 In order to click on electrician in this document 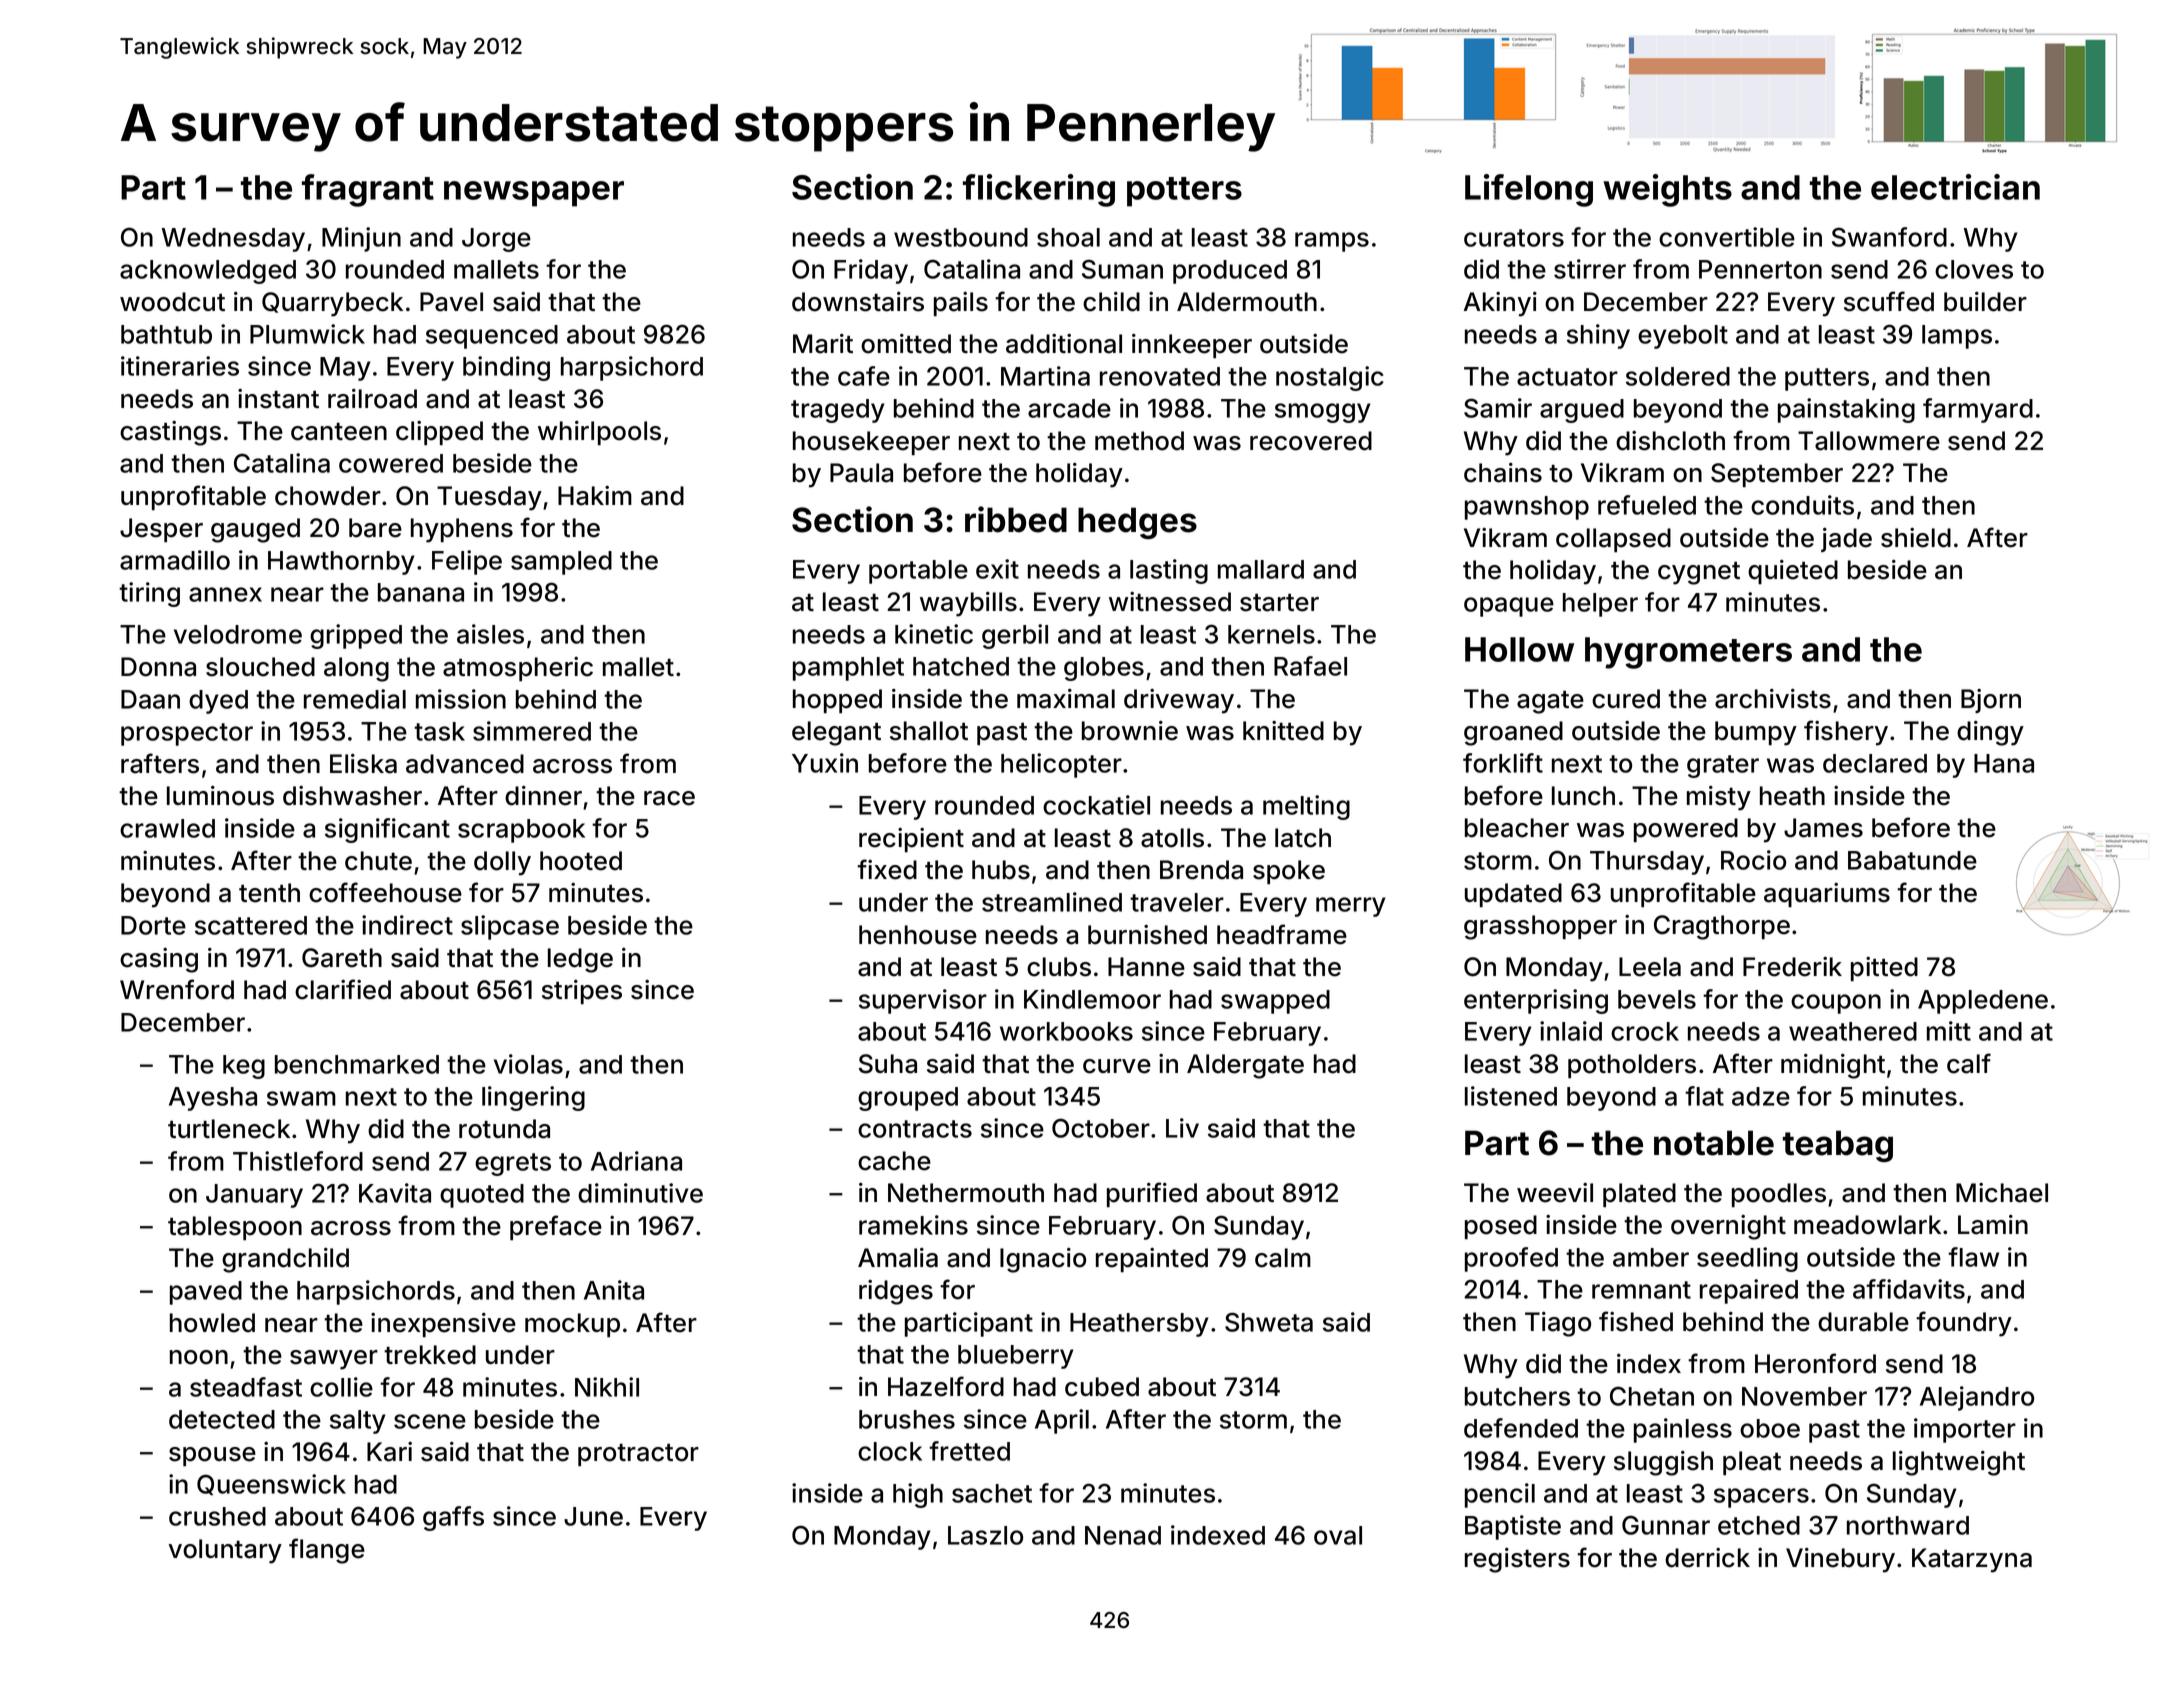, I will do `click(1955, 187)`.
